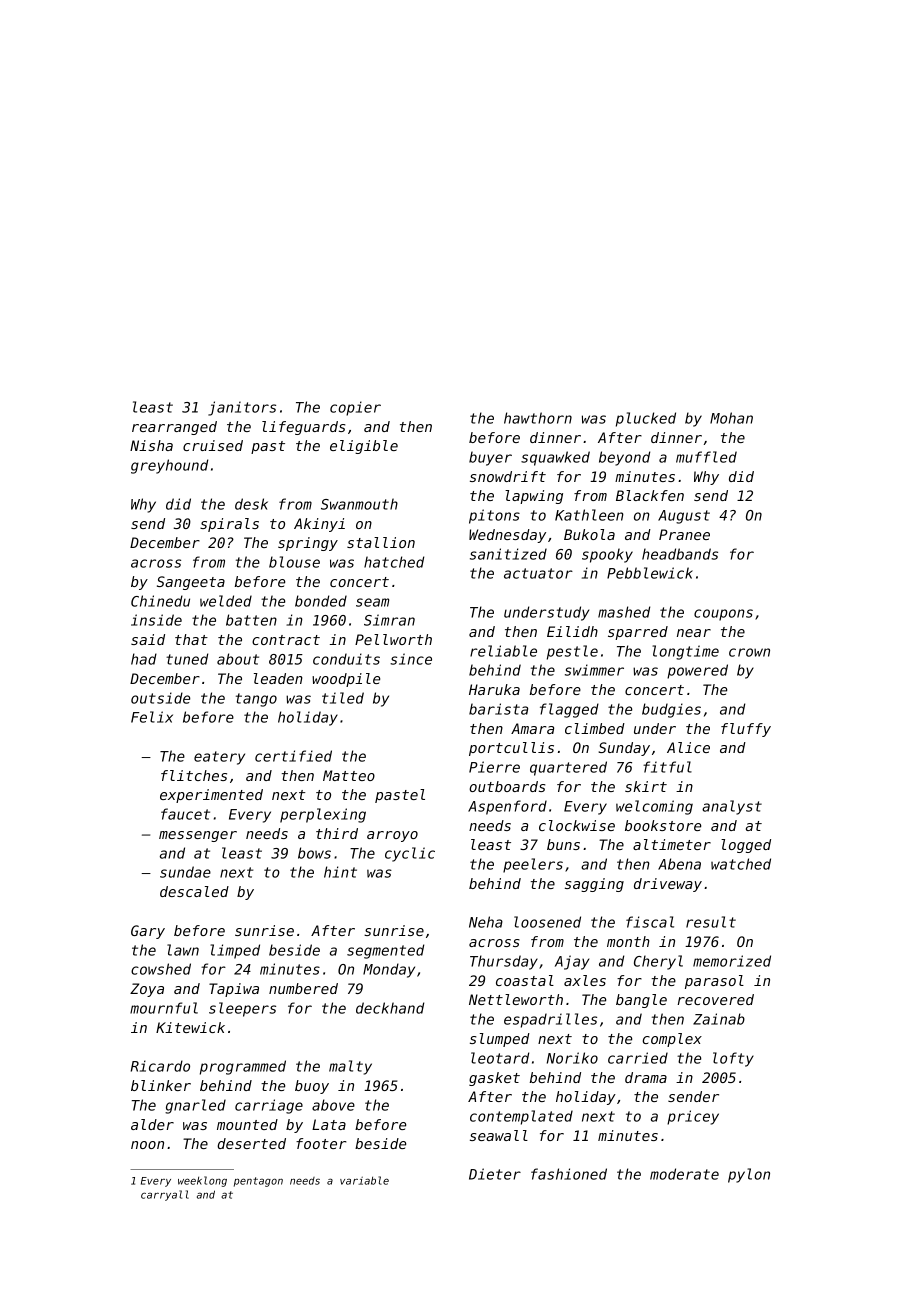 The image size is (908, 1316). What do you see at coordinates (411, 659) in the screenshot?
I see `since` at bounding box center [411, 659].
